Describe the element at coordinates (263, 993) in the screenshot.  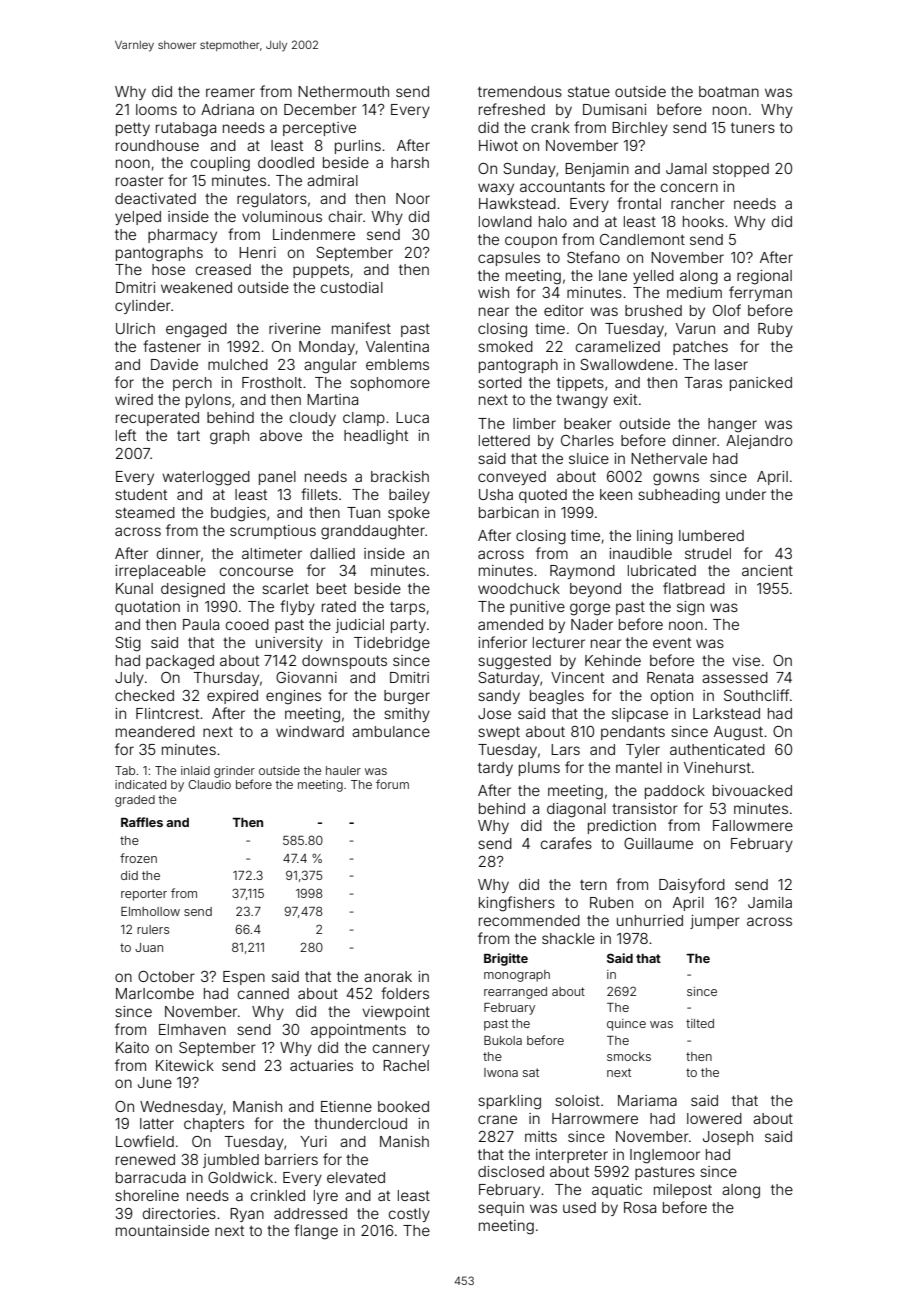
I see `canned` at that location.
